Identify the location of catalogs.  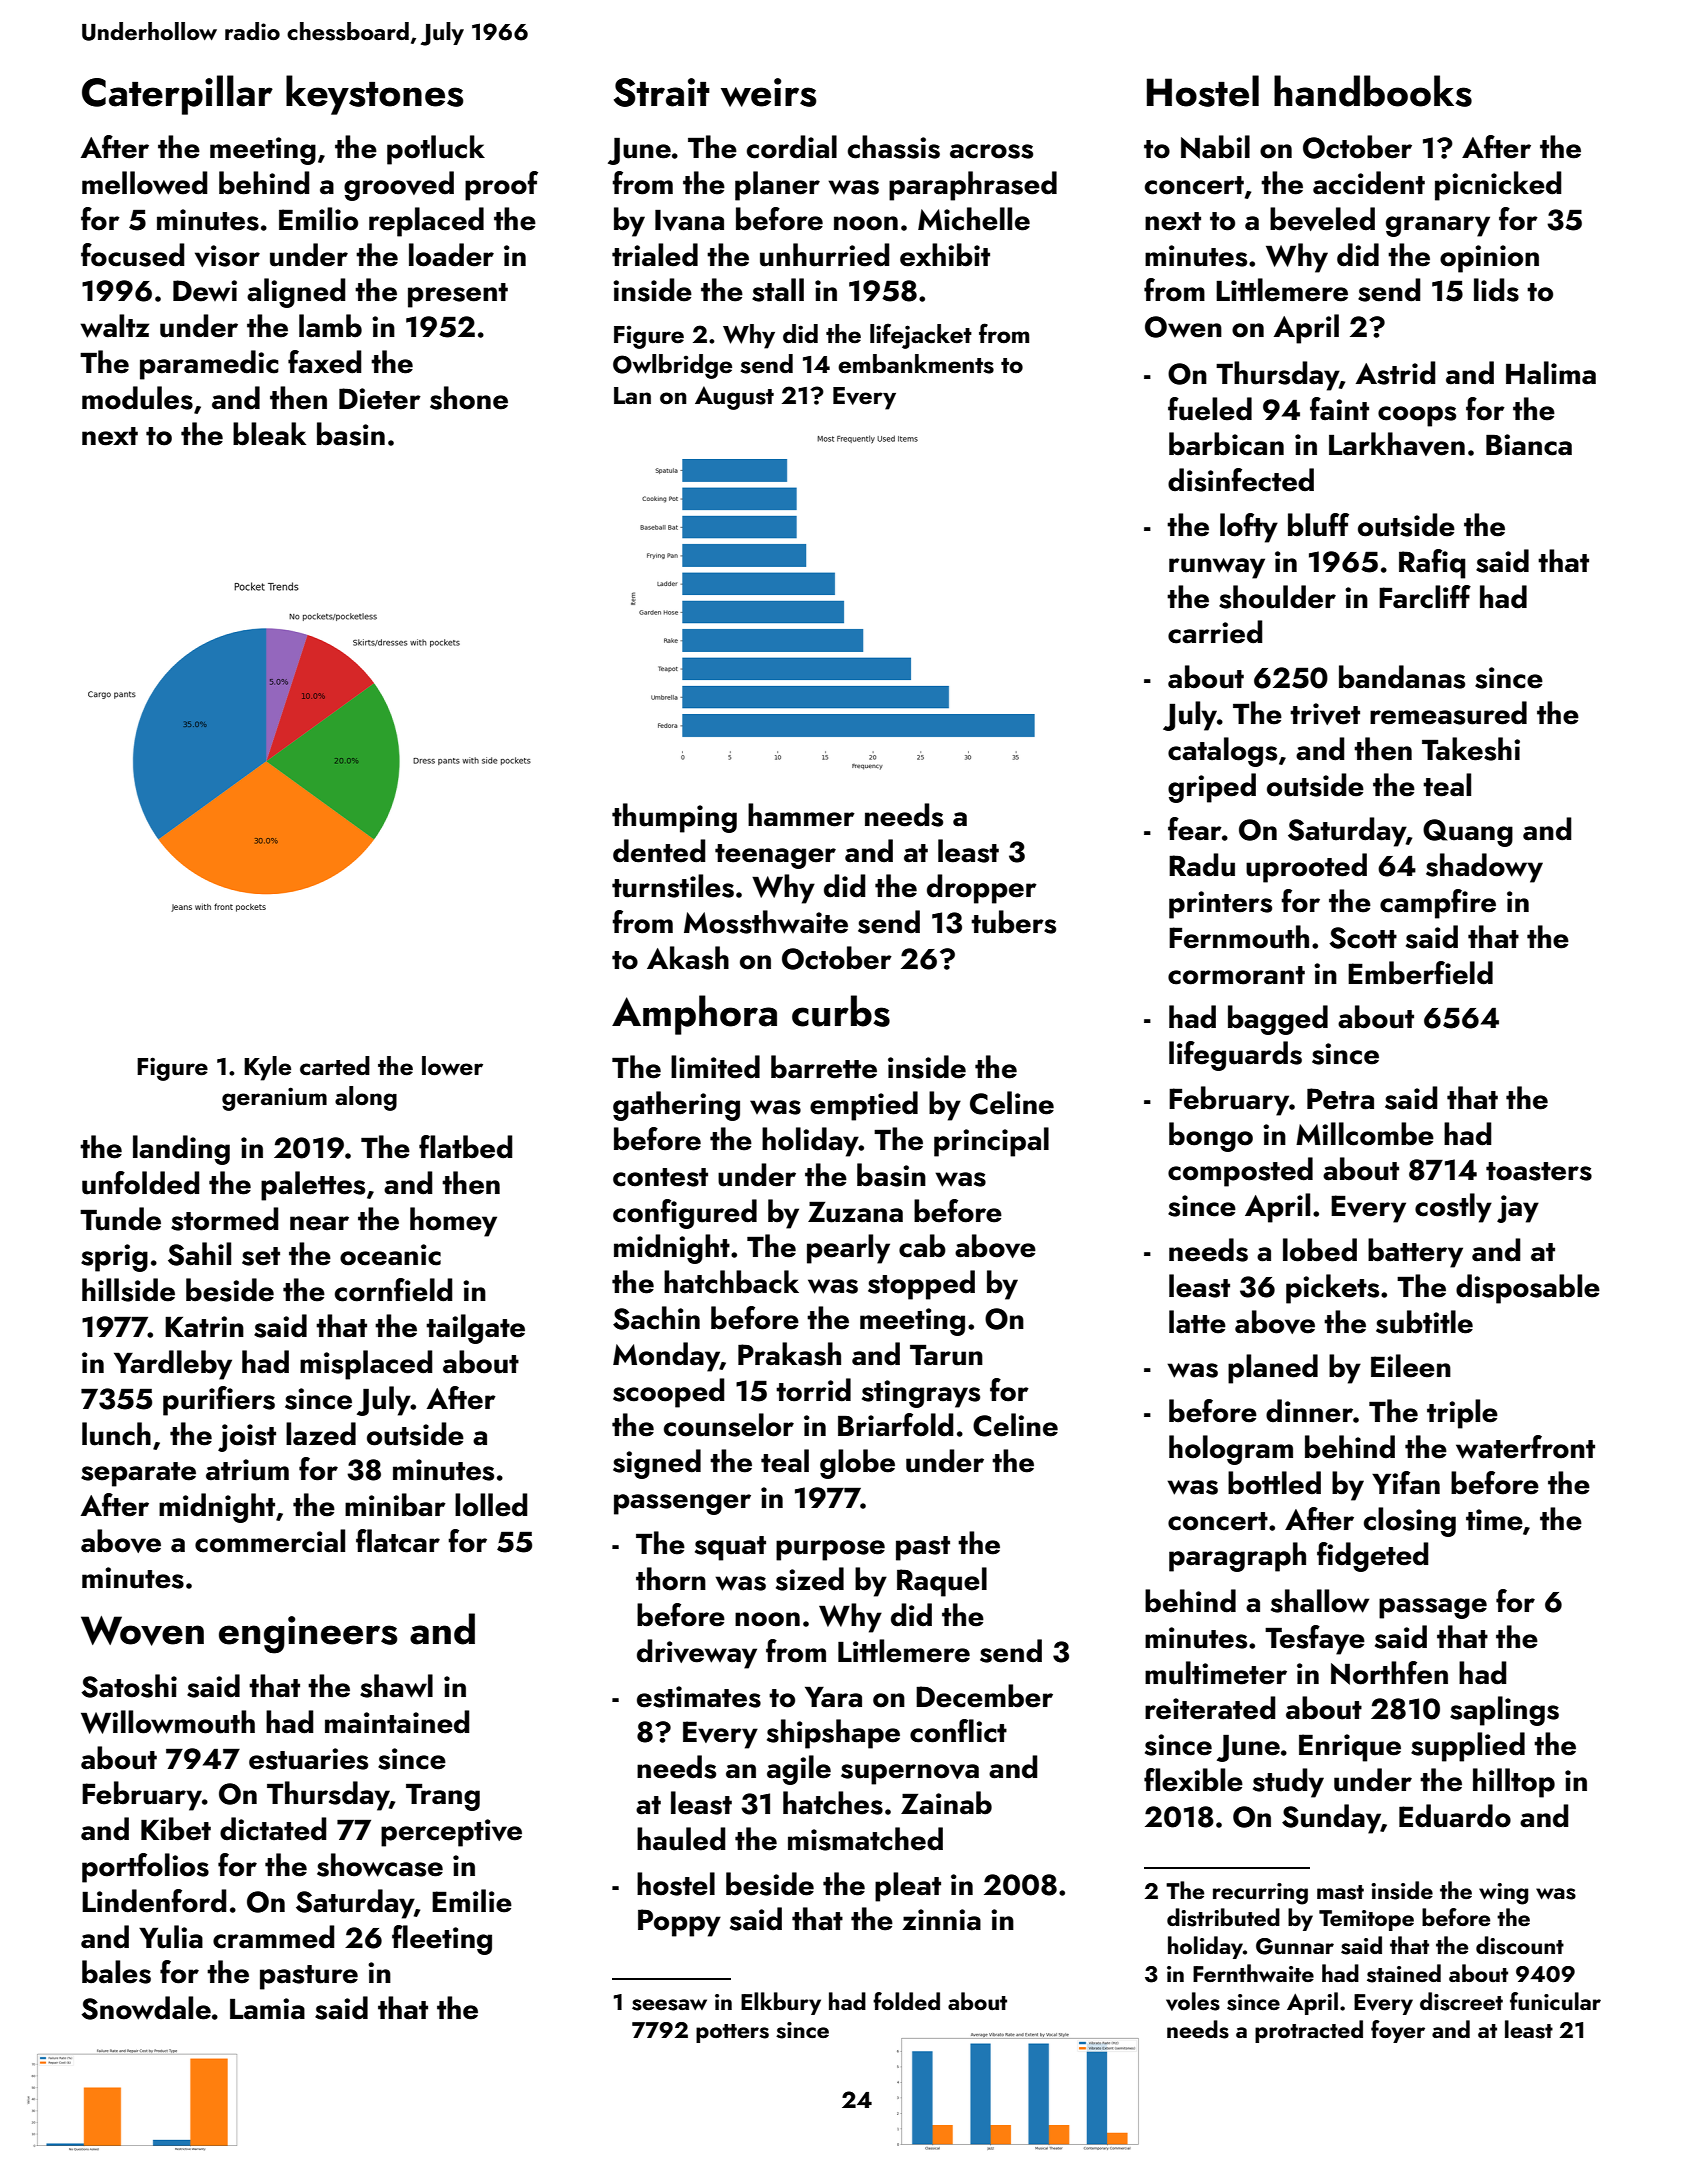
(1222, 752).
